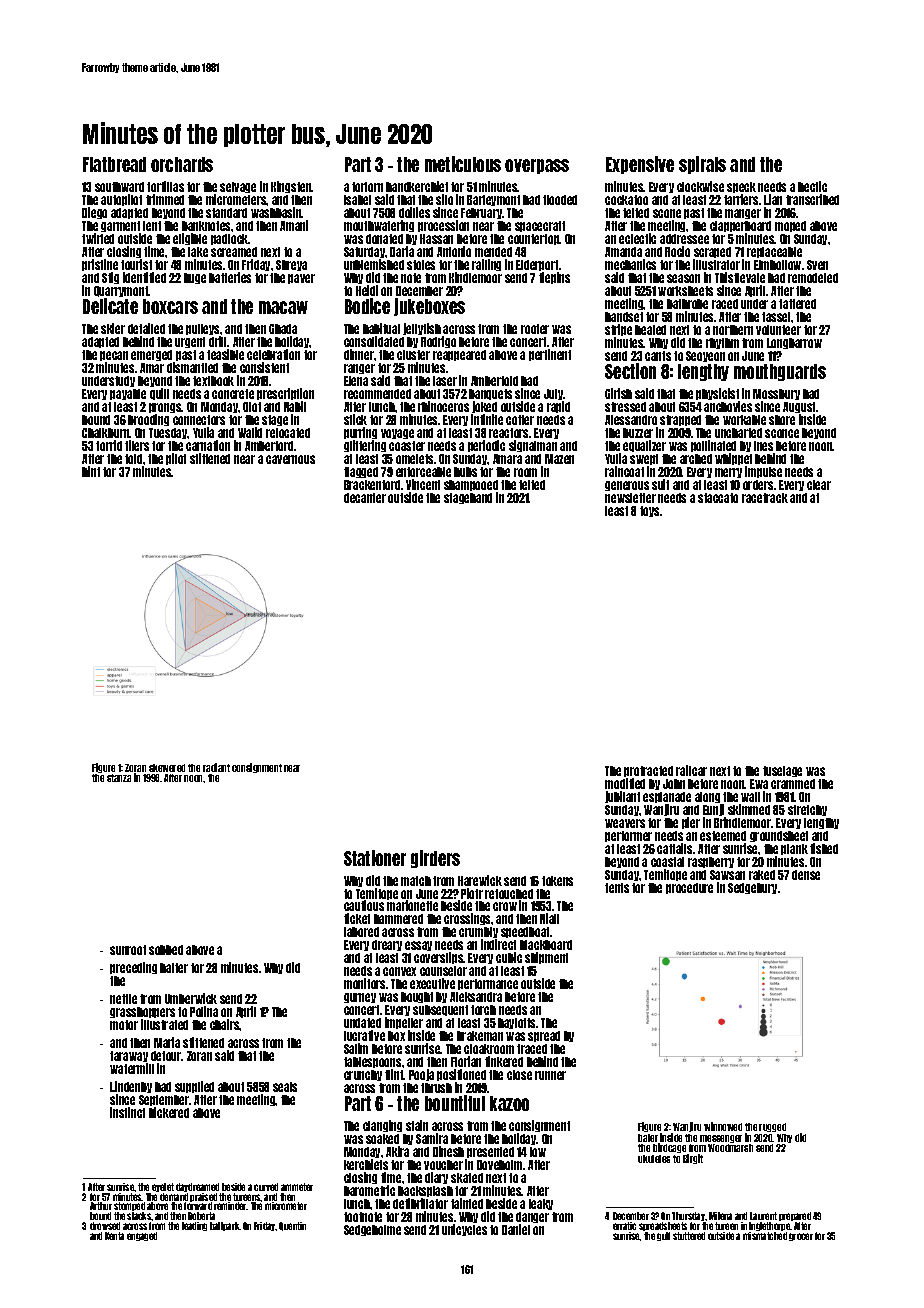  I want to click on Isabel, so click(357, 200).
